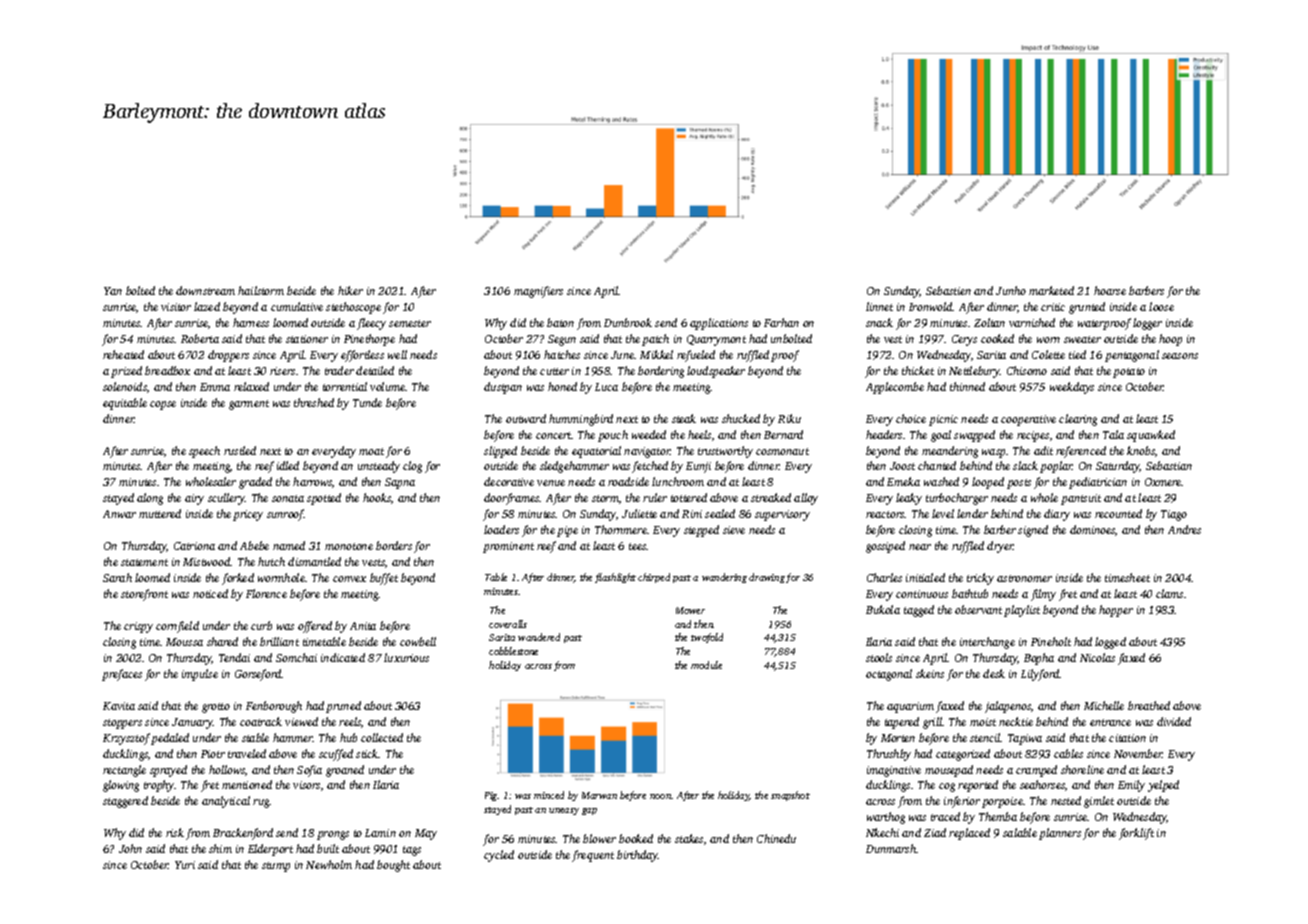  Describe the element at coordinates (526, 418) in the screenshot. I see `outward` at that location.
